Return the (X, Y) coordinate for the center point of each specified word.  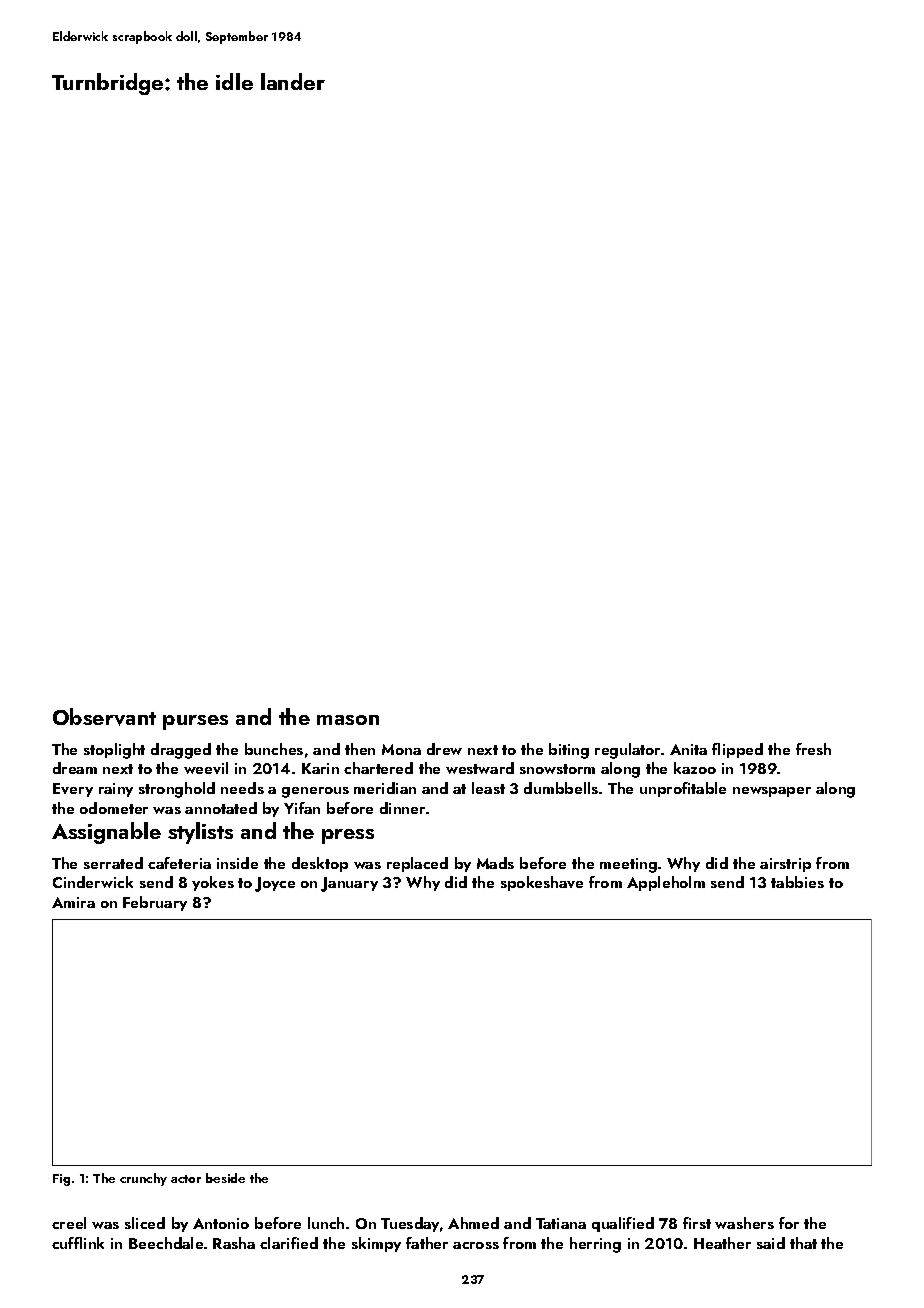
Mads (495, 863)
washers (744, 1223)
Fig (61, 1180)
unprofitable (683, 789)
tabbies (797, 882)
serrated (113, 863)
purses (195, 722)
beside (225, 1178)
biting (569, 751)
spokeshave (542, 883)
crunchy (143, 1179)
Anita (688, 749)
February (155, 903)
